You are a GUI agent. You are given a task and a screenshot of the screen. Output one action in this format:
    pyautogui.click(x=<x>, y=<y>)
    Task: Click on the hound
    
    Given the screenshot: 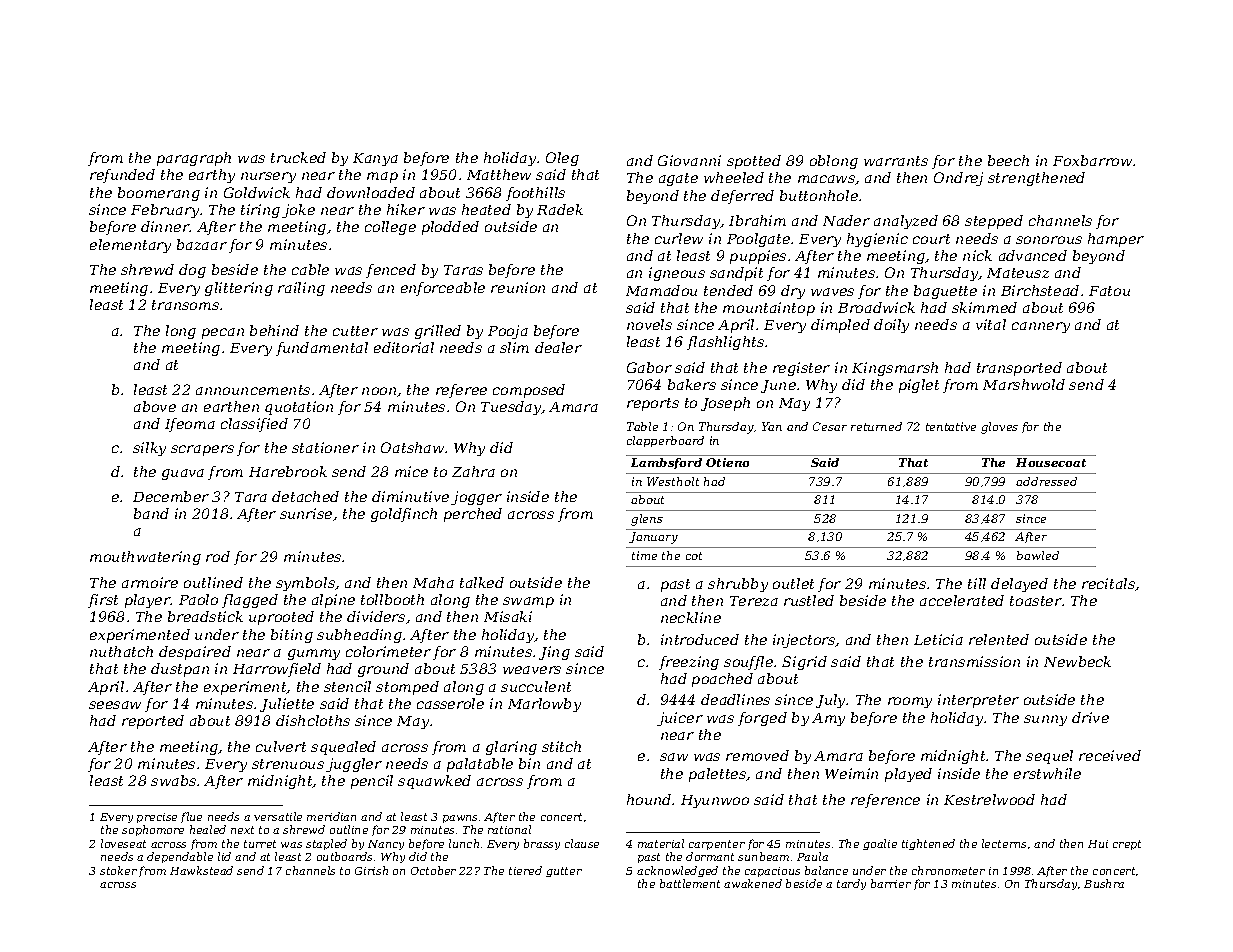 What is the action you would take?
    pyautogui.click(x=649, y=799)
